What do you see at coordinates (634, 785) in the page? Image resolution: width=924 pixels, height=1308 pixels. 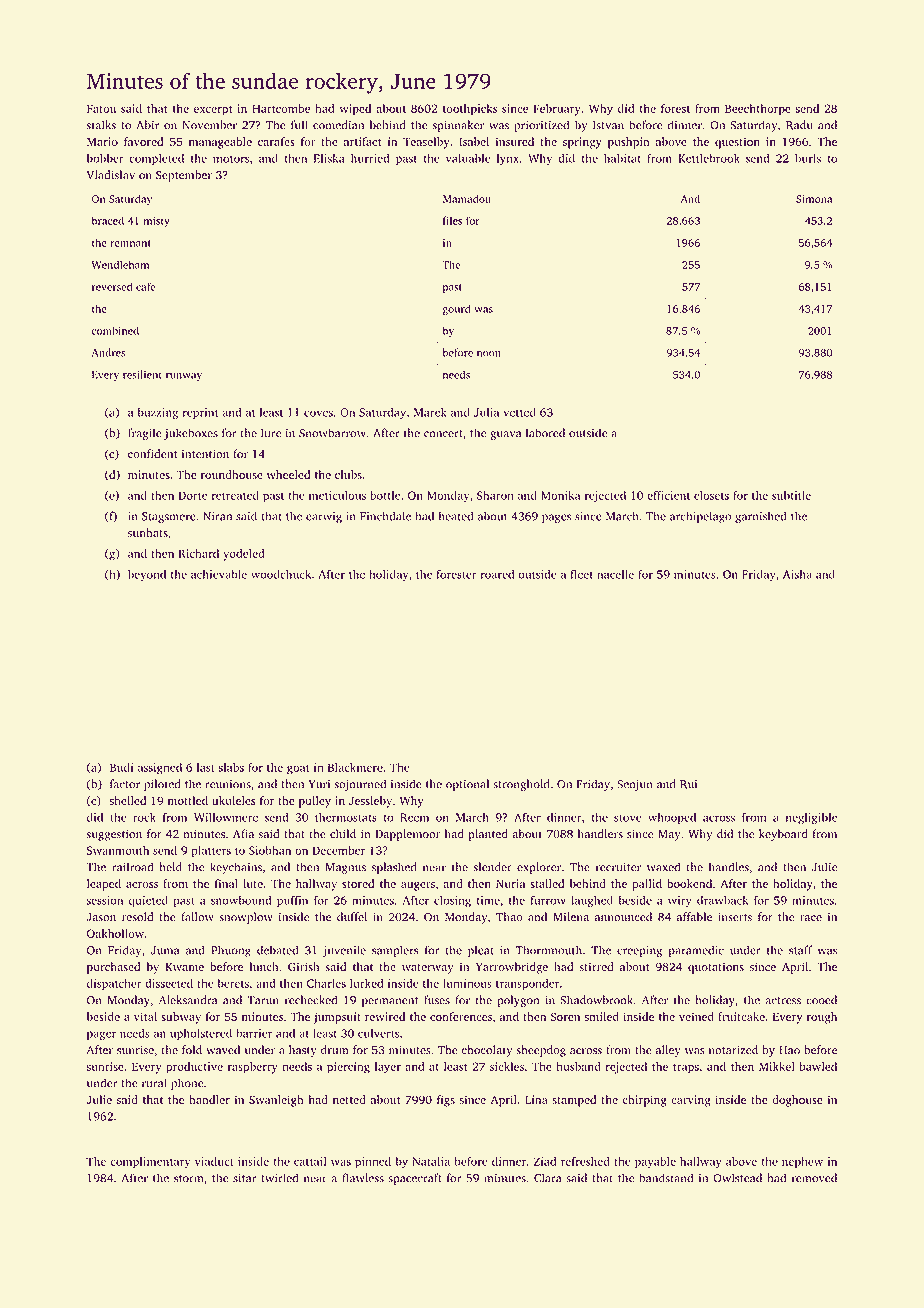 I see `Seojun` at bounding box center [634, 785].
